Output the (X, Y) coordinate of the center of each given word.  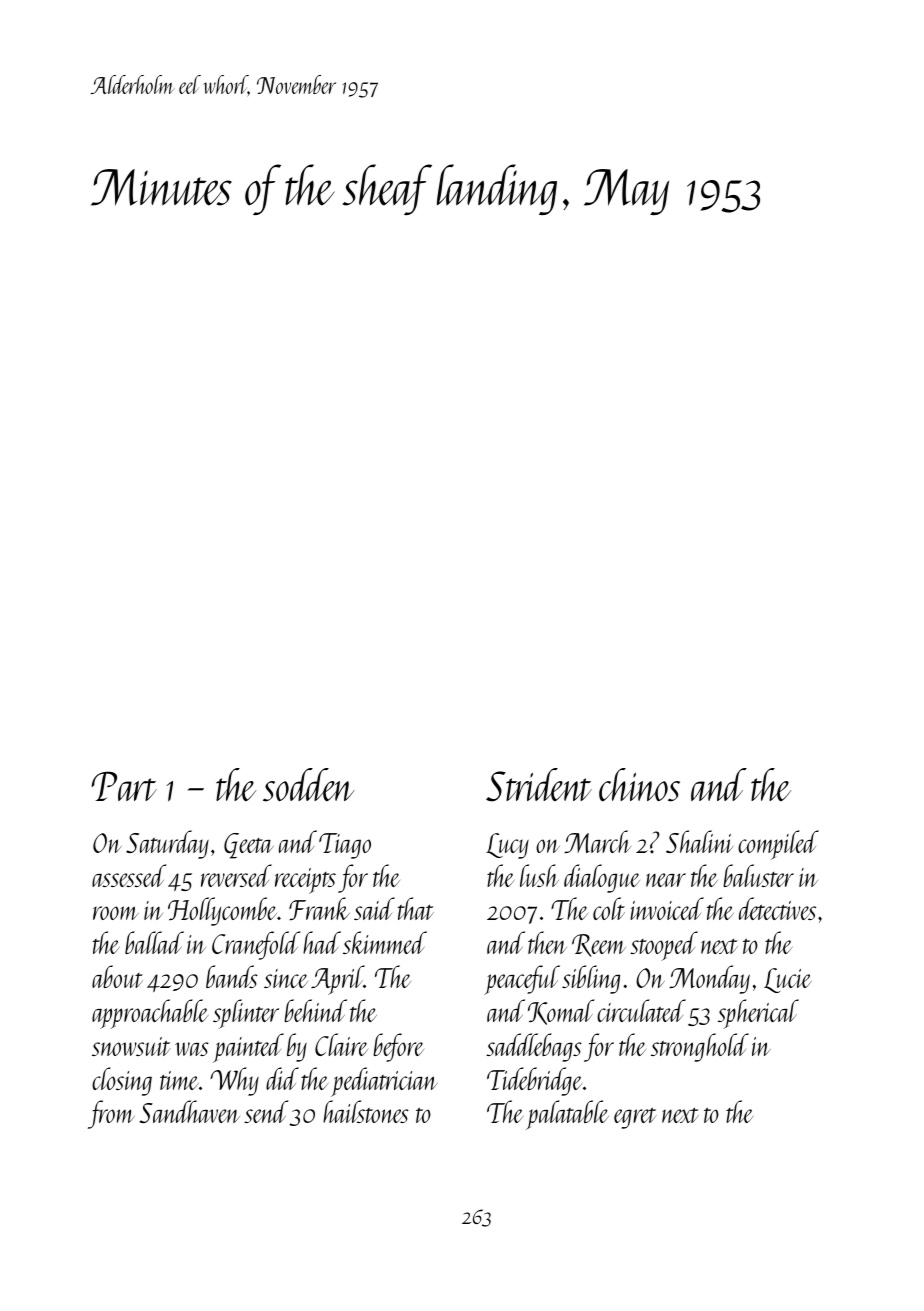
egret (635, 1118)
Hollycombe (222, 911)
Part (124, 786)
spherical (758, 1014)
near (666, 880)
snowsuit (131, 1046)
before (398, 1047)
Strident (539, 785)
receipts (305, 881)
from (111, 1114)
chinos (639, 785)
